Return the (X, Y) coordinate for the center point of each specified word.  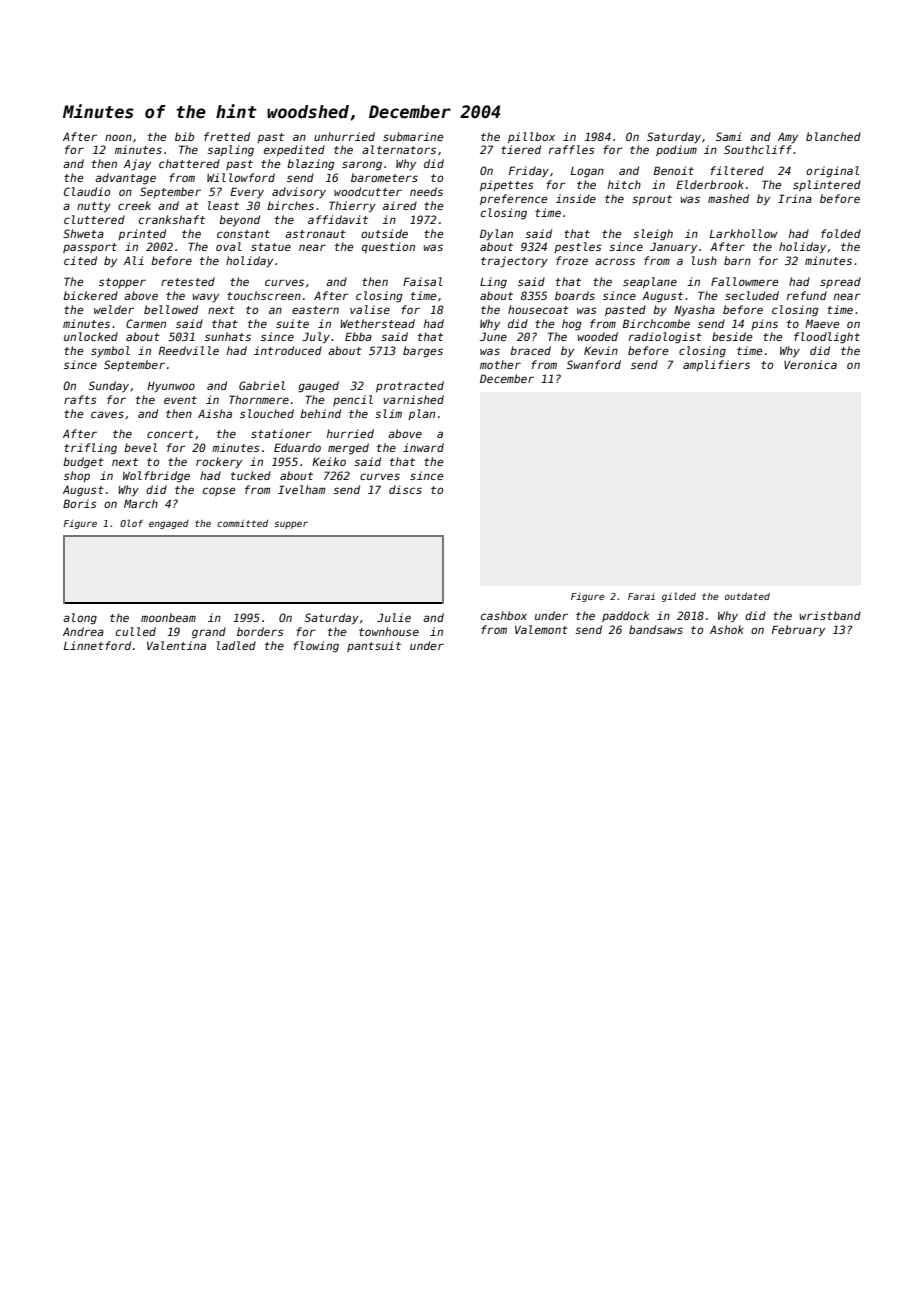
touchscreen (264, 295)
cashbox (504, 615)
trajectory (514, 262)
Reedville (188, 350)
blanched (833, 136)
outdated (747, 596)
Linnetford (97, 645)
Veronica (810, 364)
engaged (169, 524)
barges (423, 352)
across (615, 261)
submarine (413, 136)
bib (184, 136)
